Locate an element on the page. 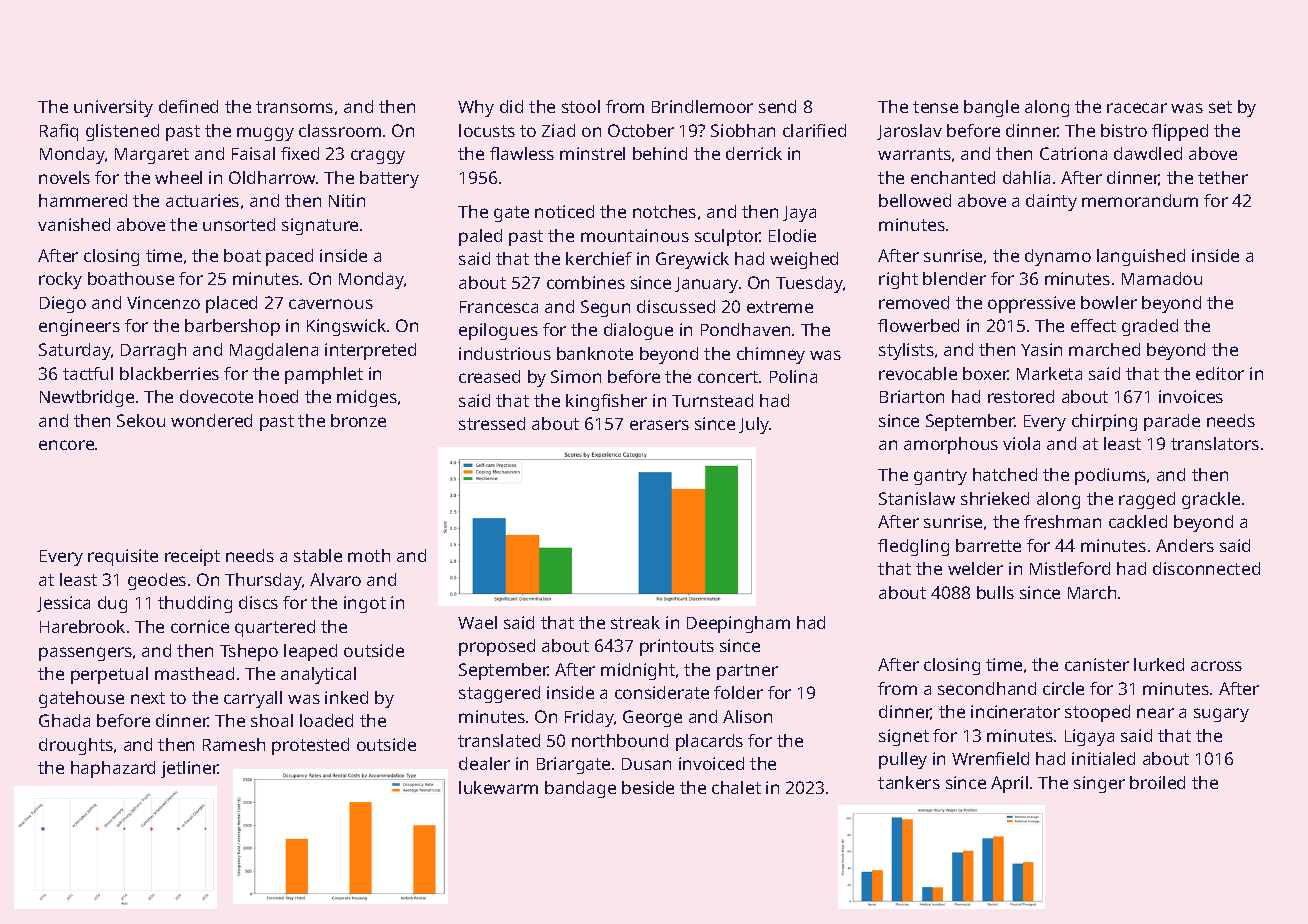 The image size is (1308, 924). haphazard is located at coordinates (113, 769).
